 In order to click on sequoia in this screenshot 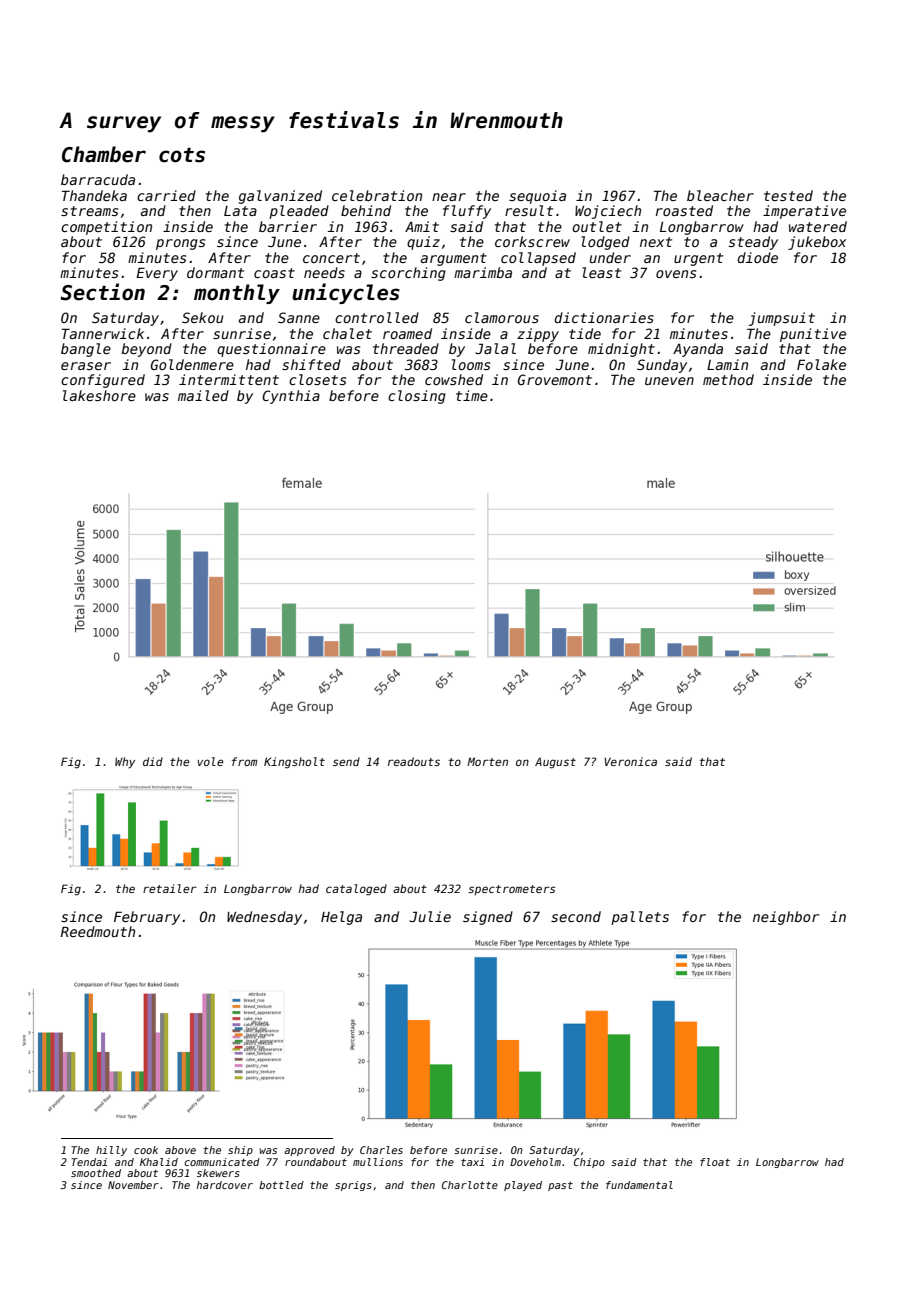, I will do `click(537, 197)`.
